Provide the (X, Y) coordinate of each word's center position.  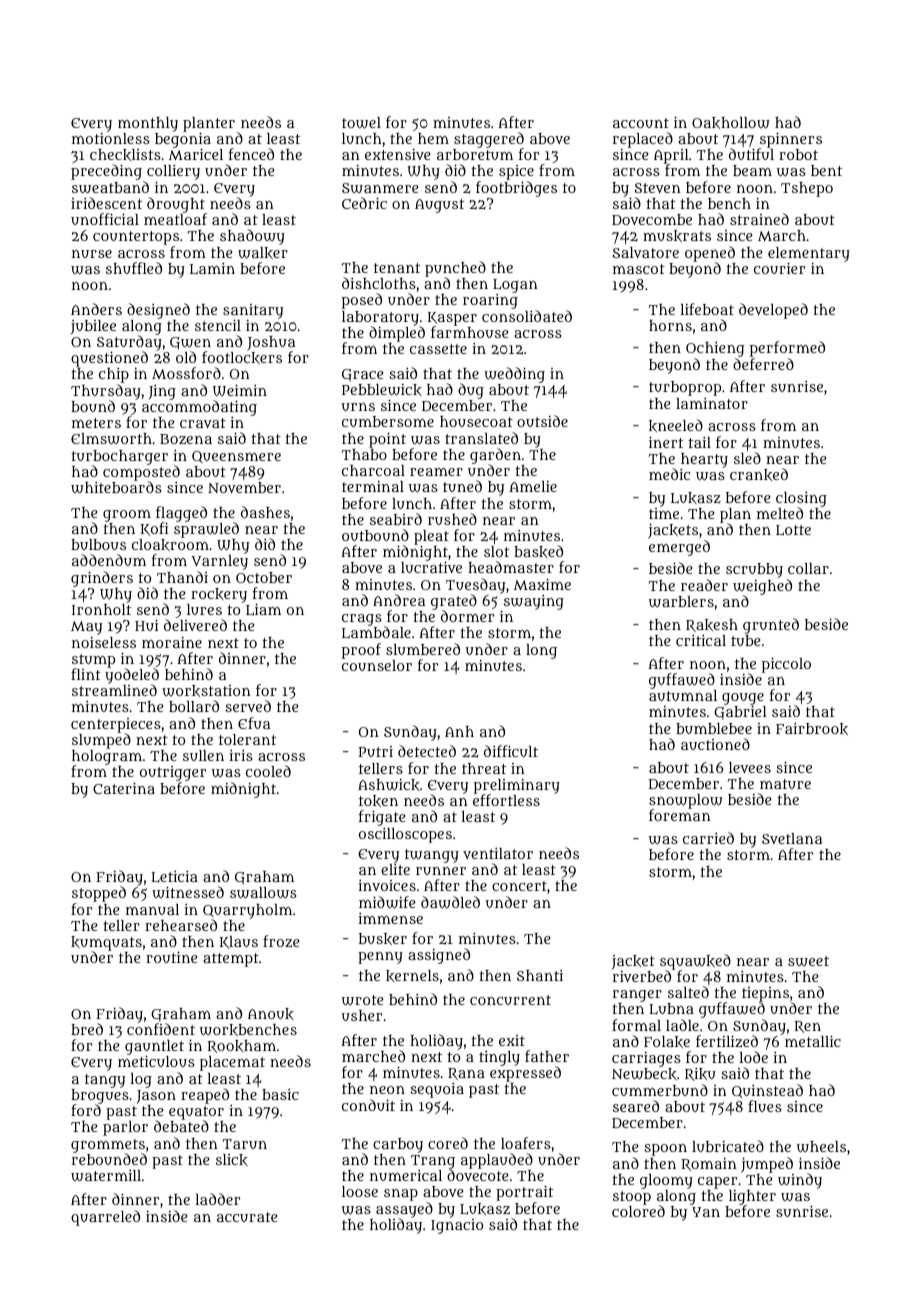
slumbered (423, 649)
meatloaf (175, 219)
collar (808, 568)
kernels (412, 976)
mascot (639, 269)
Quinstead (767, 1091)
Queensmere (236, 457)
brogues (100, 1097)
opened (710, 254)
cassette (438, 349)
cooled (268, 771)
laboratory (380, 318)
